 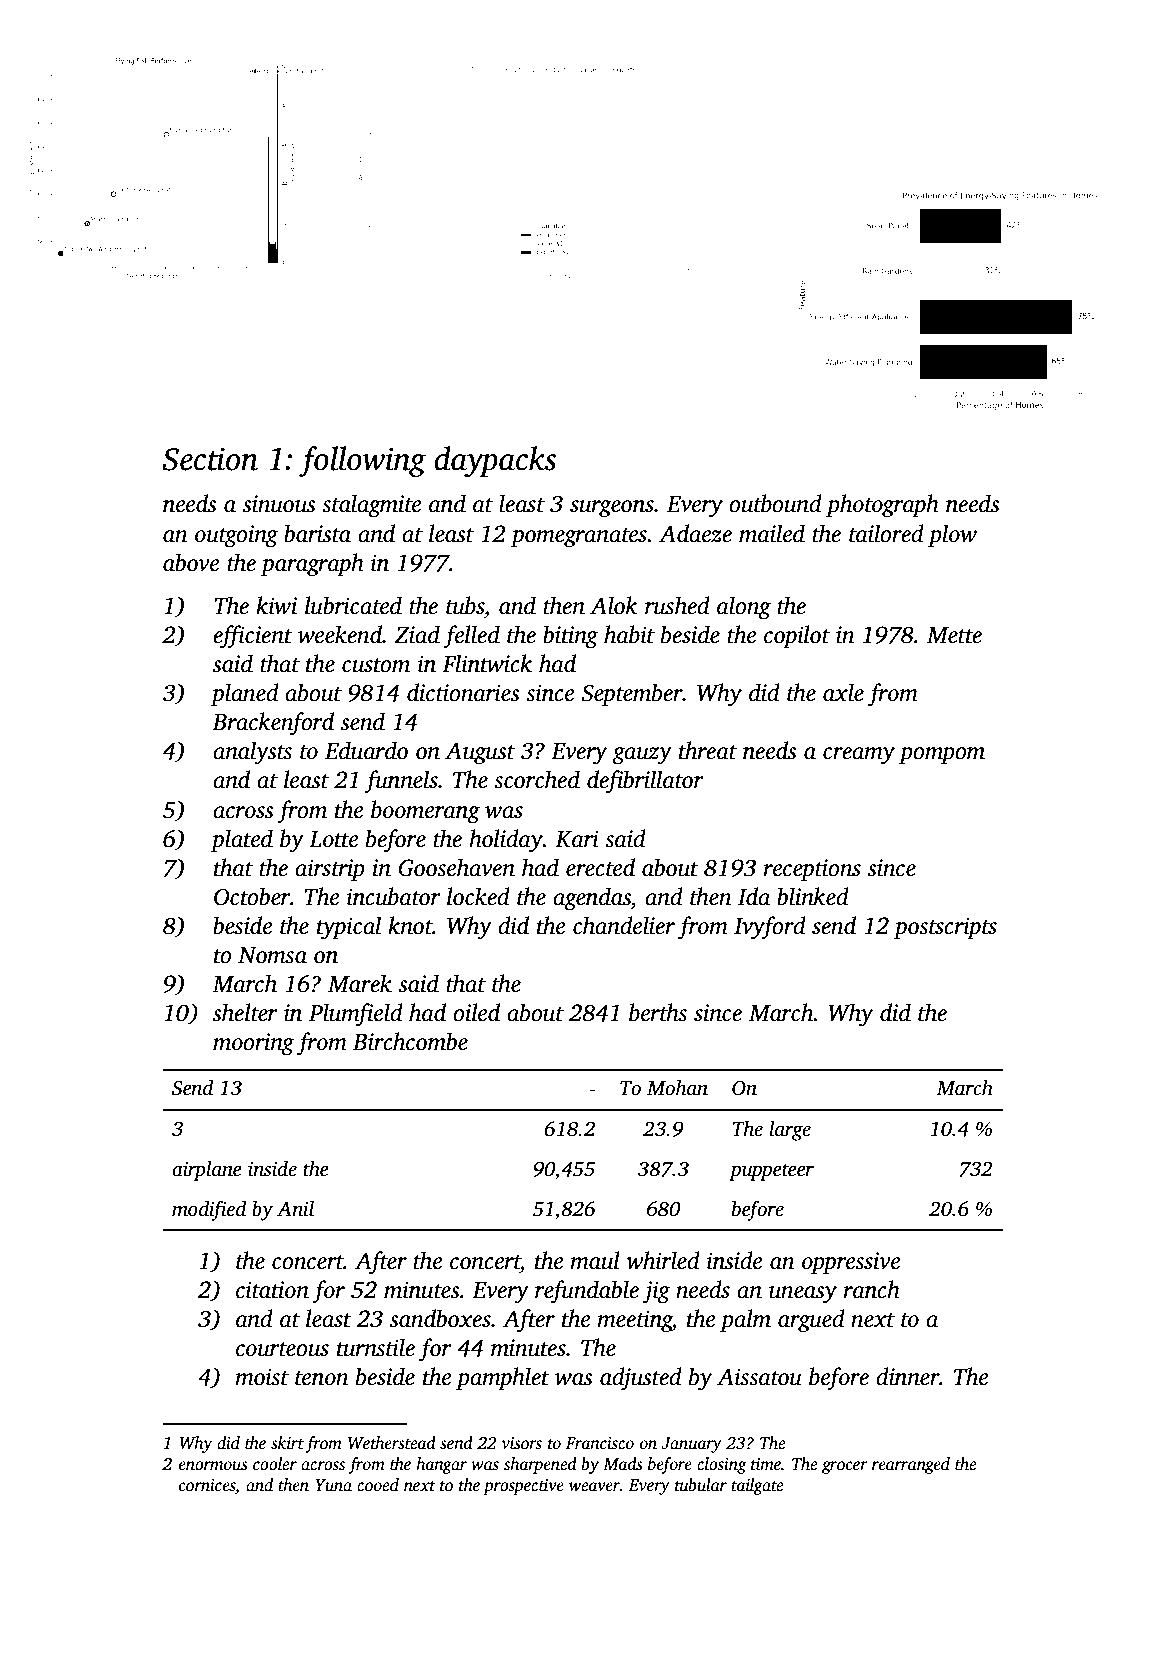 What do you see at coordinates (695, 533) in the document?
I see `Adaeze` at bounding box center [695, 533].
